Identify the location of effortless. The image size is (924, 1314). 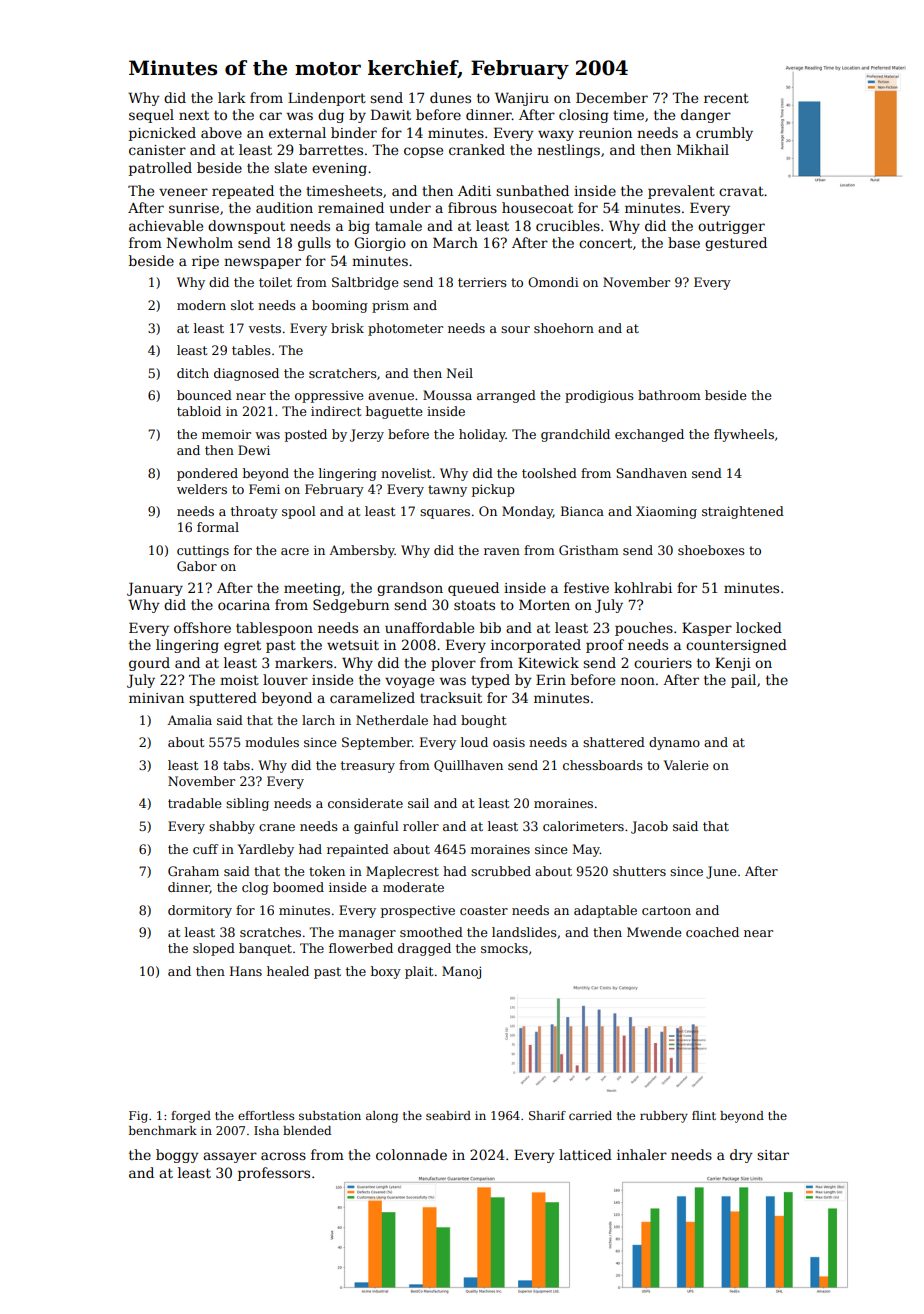
(266, 1115).
